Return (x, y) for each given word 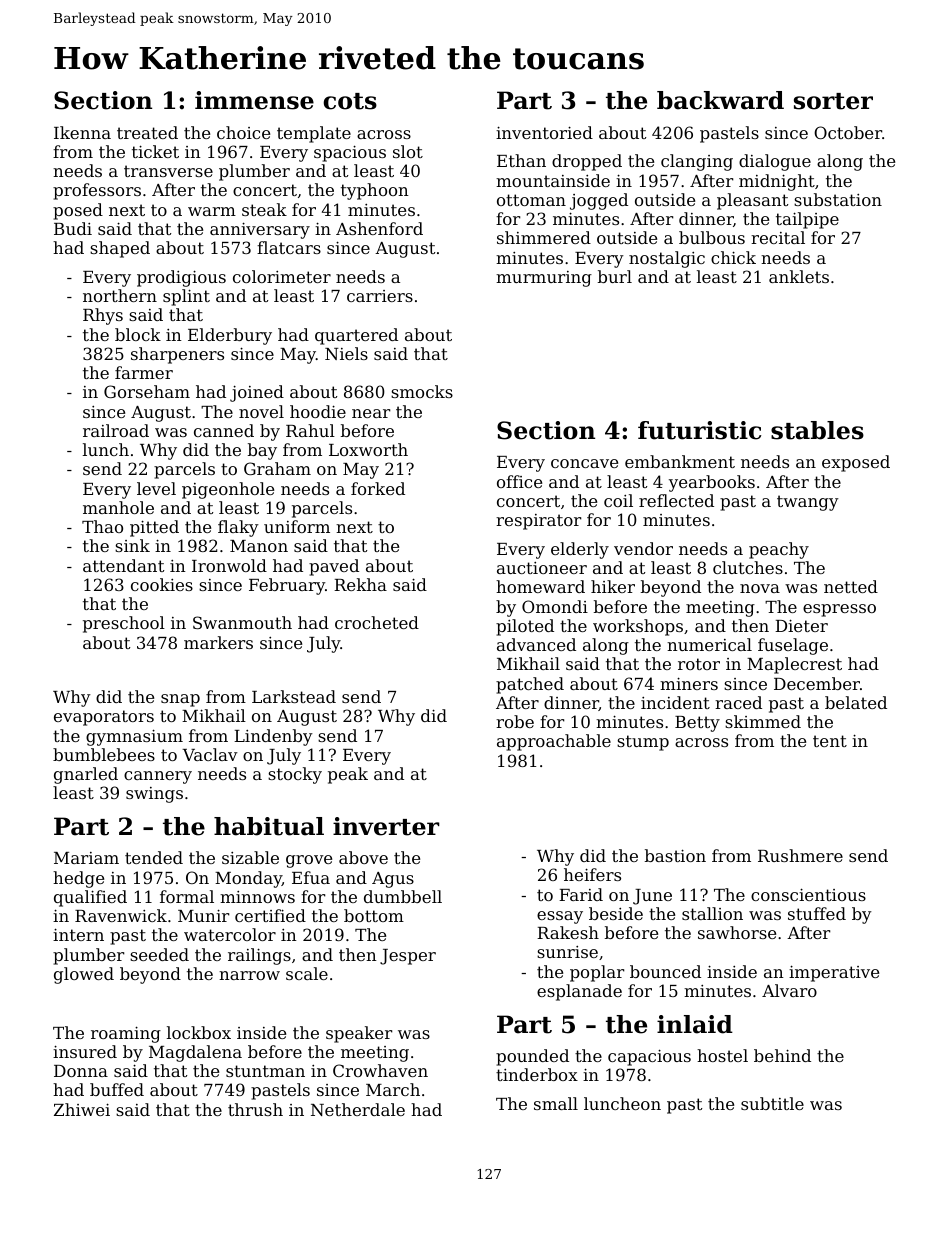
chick (733, 257)
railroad (116, 430)
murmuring (544, 279)
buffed (117, 1089)
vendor (643, 548)
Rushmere (800, 855)
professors (97, 191)
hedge (78, 879)
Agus (393, 880)
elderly (580, 550)
